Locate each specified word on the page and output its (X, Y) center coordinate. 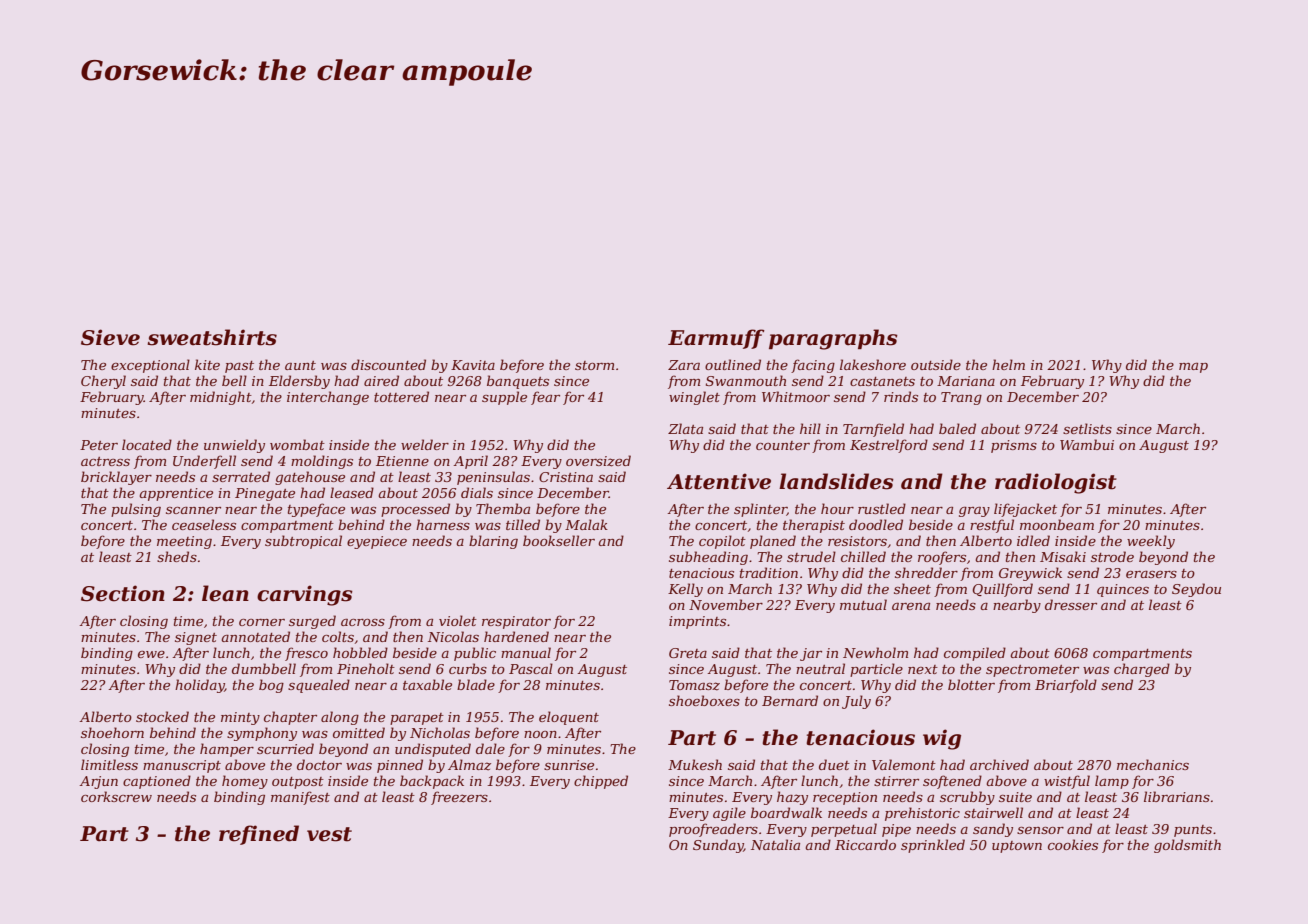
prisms (1014, 446)
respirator (516, 622)
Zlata (685, 428)
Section (123, 593)
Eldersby (299, 382)
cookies (1073, 844)
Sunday (718, 846)
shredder (926, 572)
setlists (1087, 428)
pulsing (136, 510)
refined (259, 835)
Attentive (719, 481)
